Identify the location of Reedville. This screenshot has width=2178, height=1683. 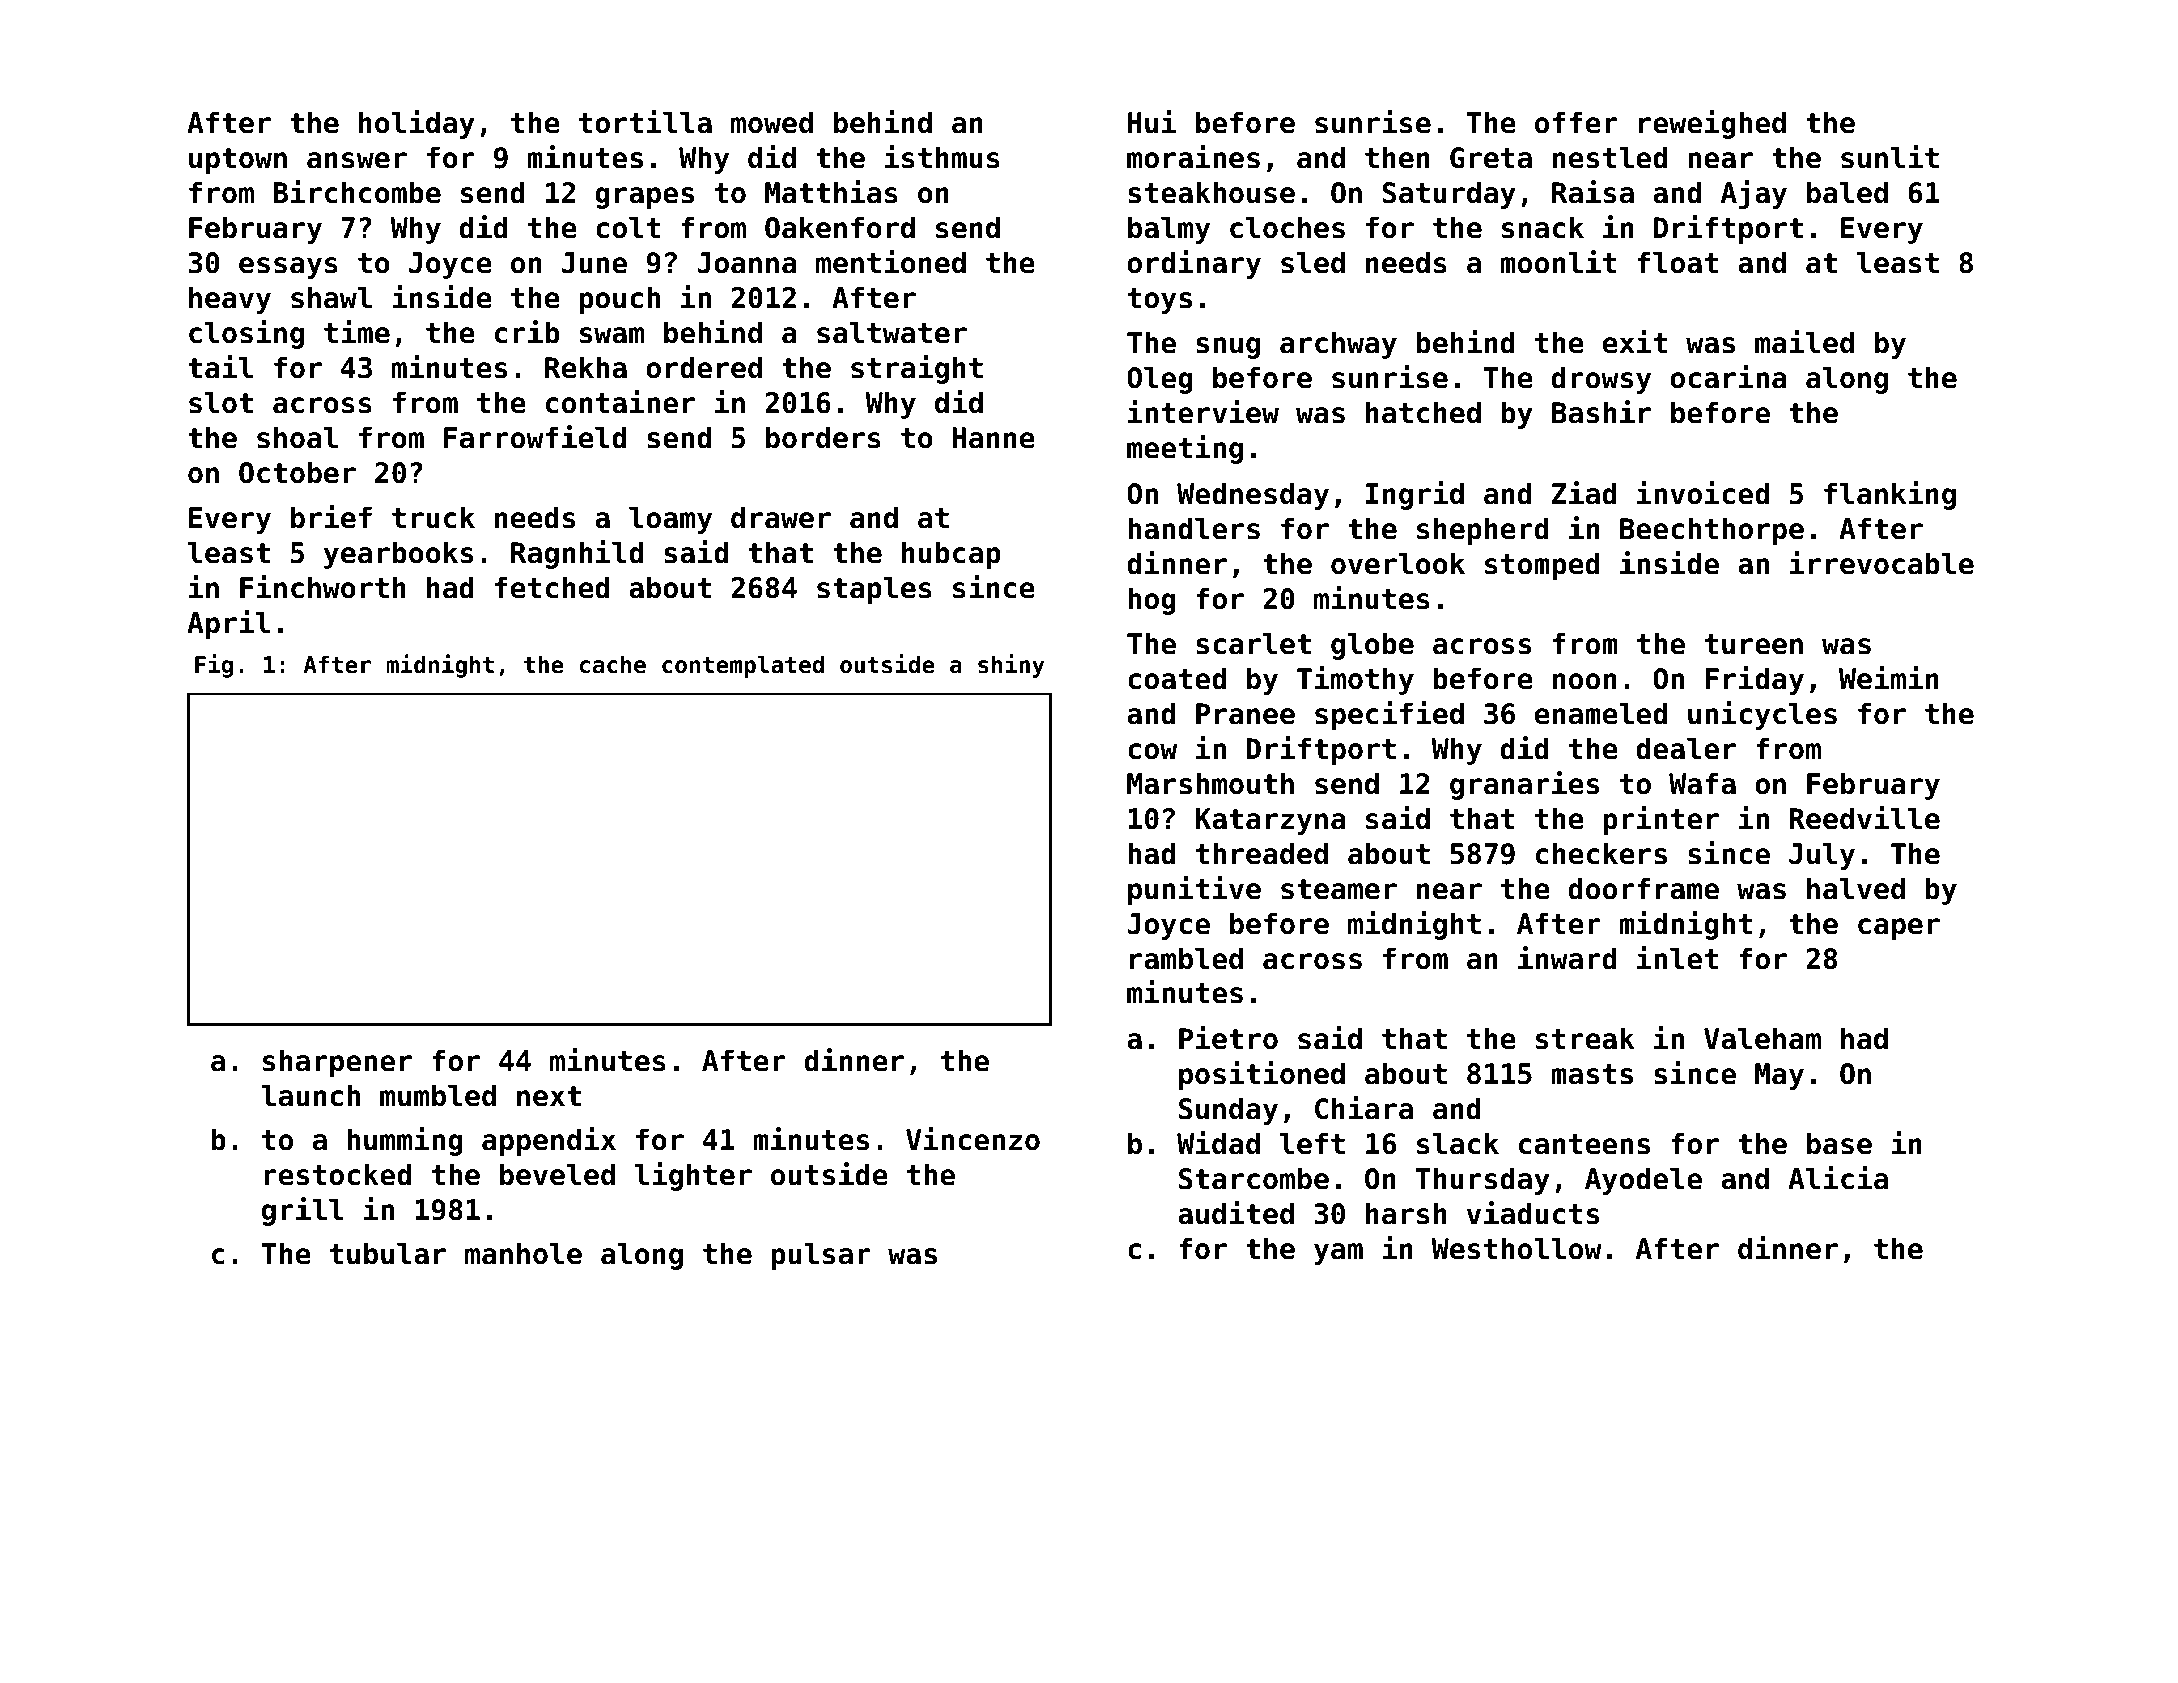
(1865, 818).
